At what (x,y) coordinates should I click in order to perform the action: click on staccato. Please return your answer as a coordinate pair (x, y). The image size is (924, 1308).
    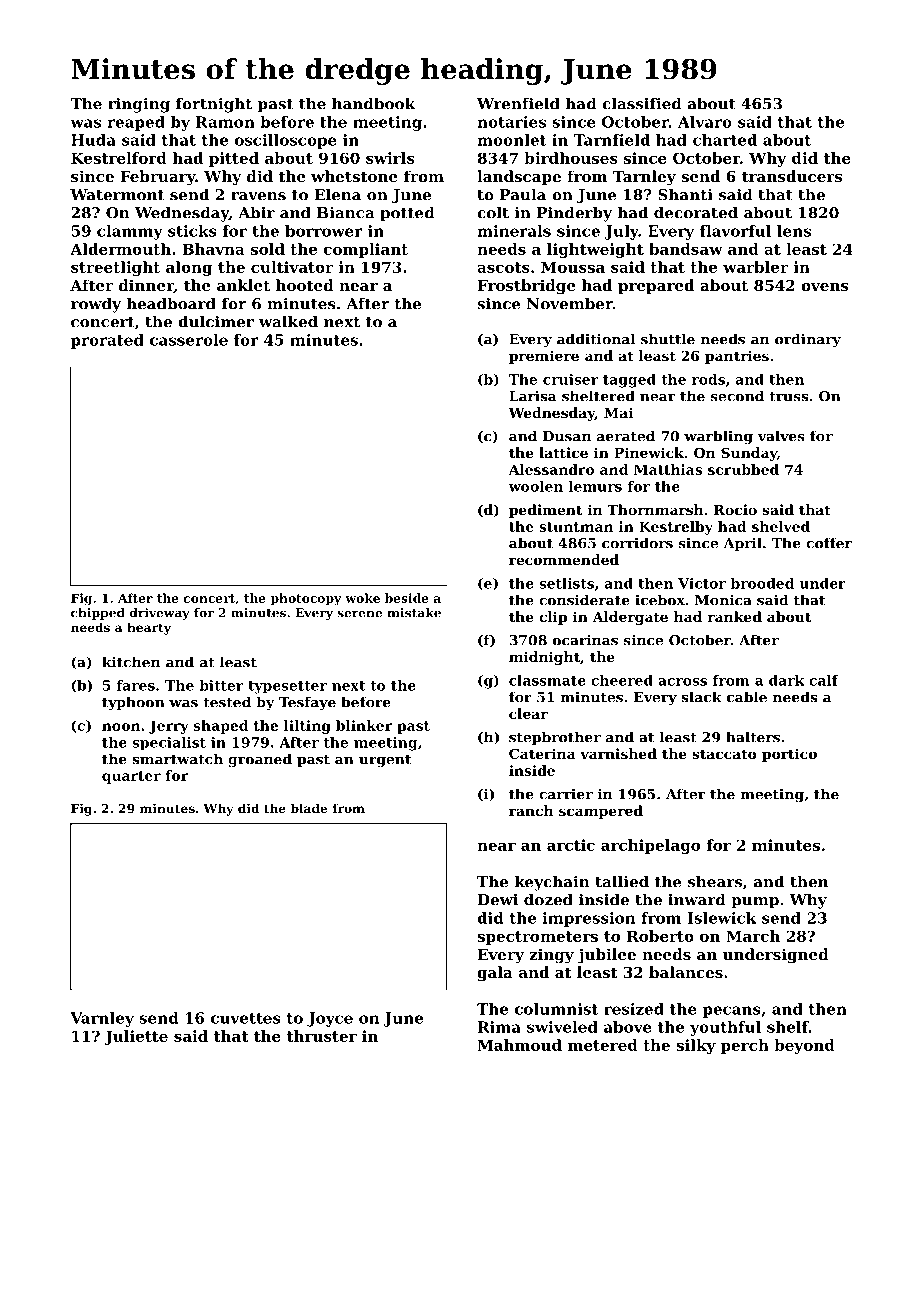
    Looking at the image, I should click on (724, 754).
